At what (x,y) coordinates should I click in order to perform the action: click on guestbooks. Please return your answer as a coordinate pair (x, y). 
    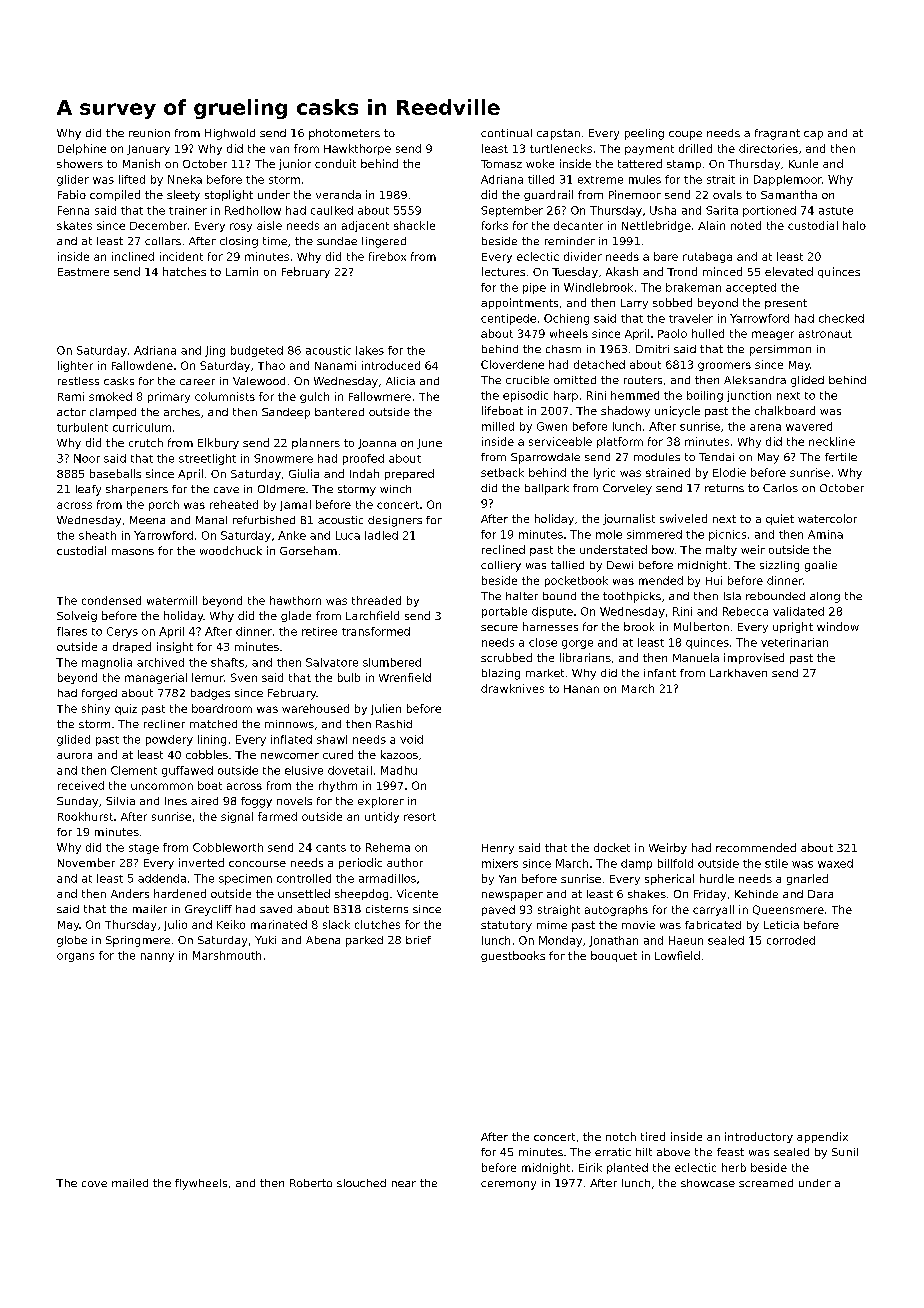
    Looking at the image, I should click on (513, 956).
